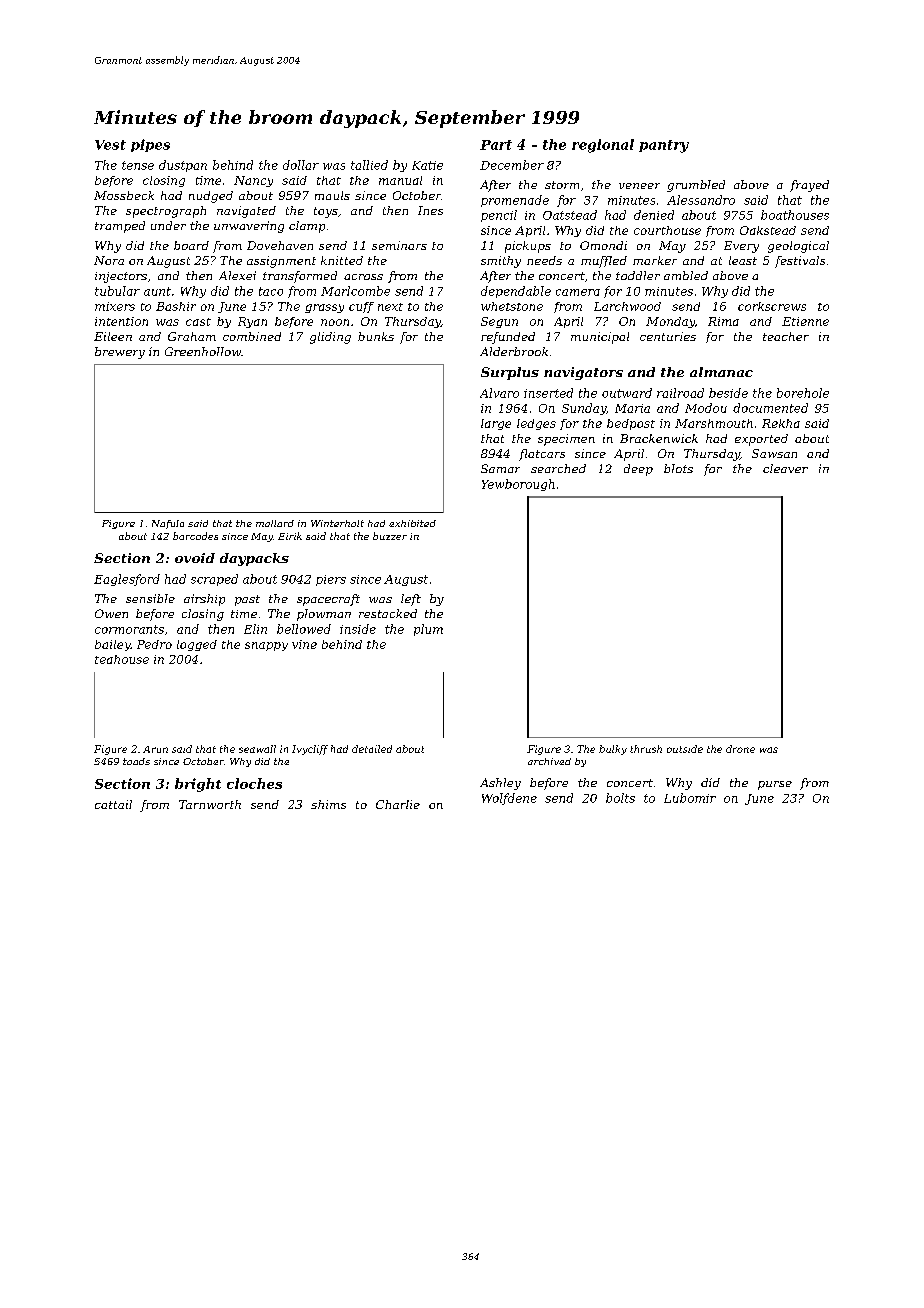 This screenshot has height=1308, width=924. What do you see at coordinates (411, 600) in the screenshot?
I see `left` at bounding box center [411, 600].
